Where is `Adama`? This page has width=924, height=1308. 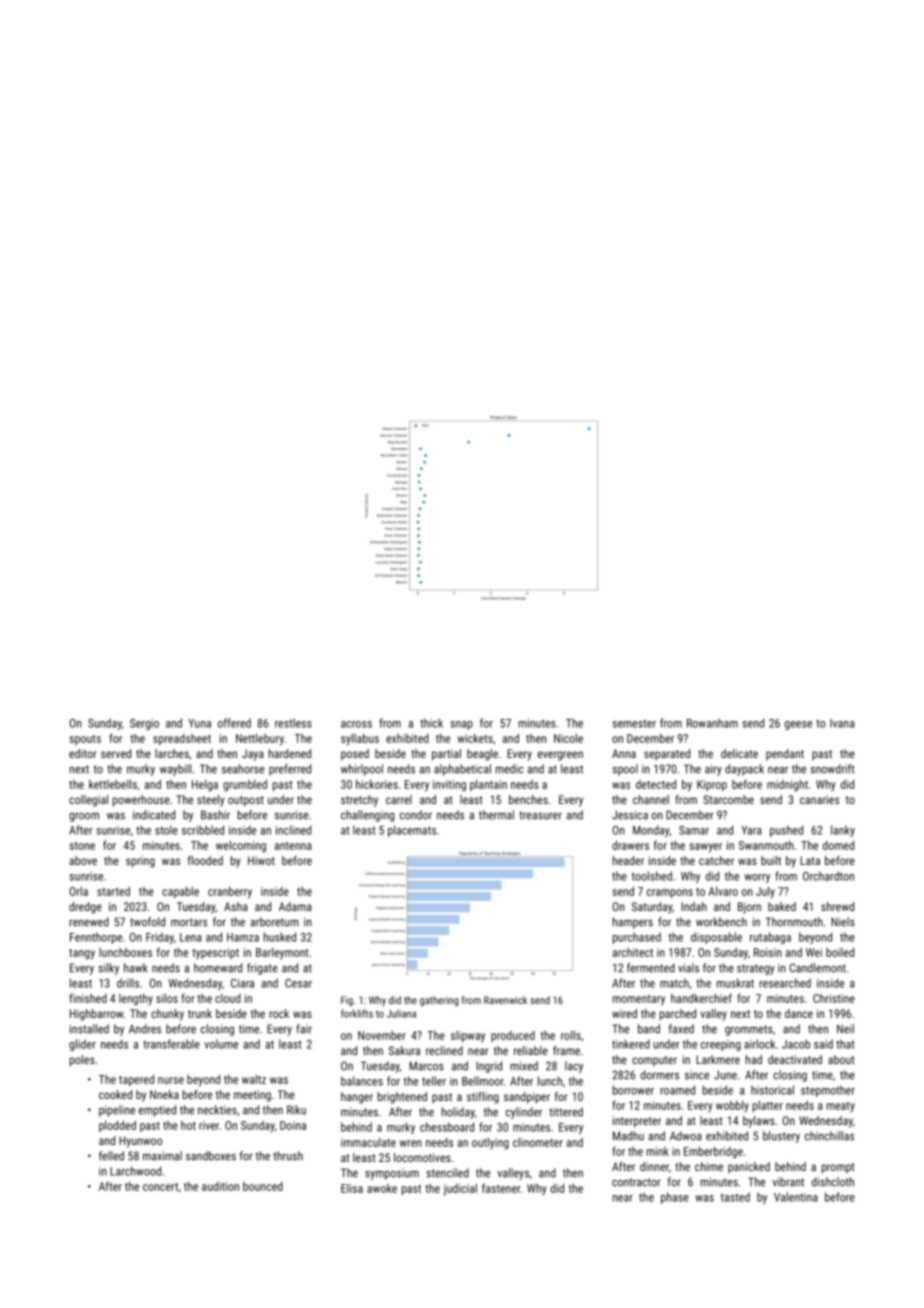 Adama is located at coordinates (295, 906).
